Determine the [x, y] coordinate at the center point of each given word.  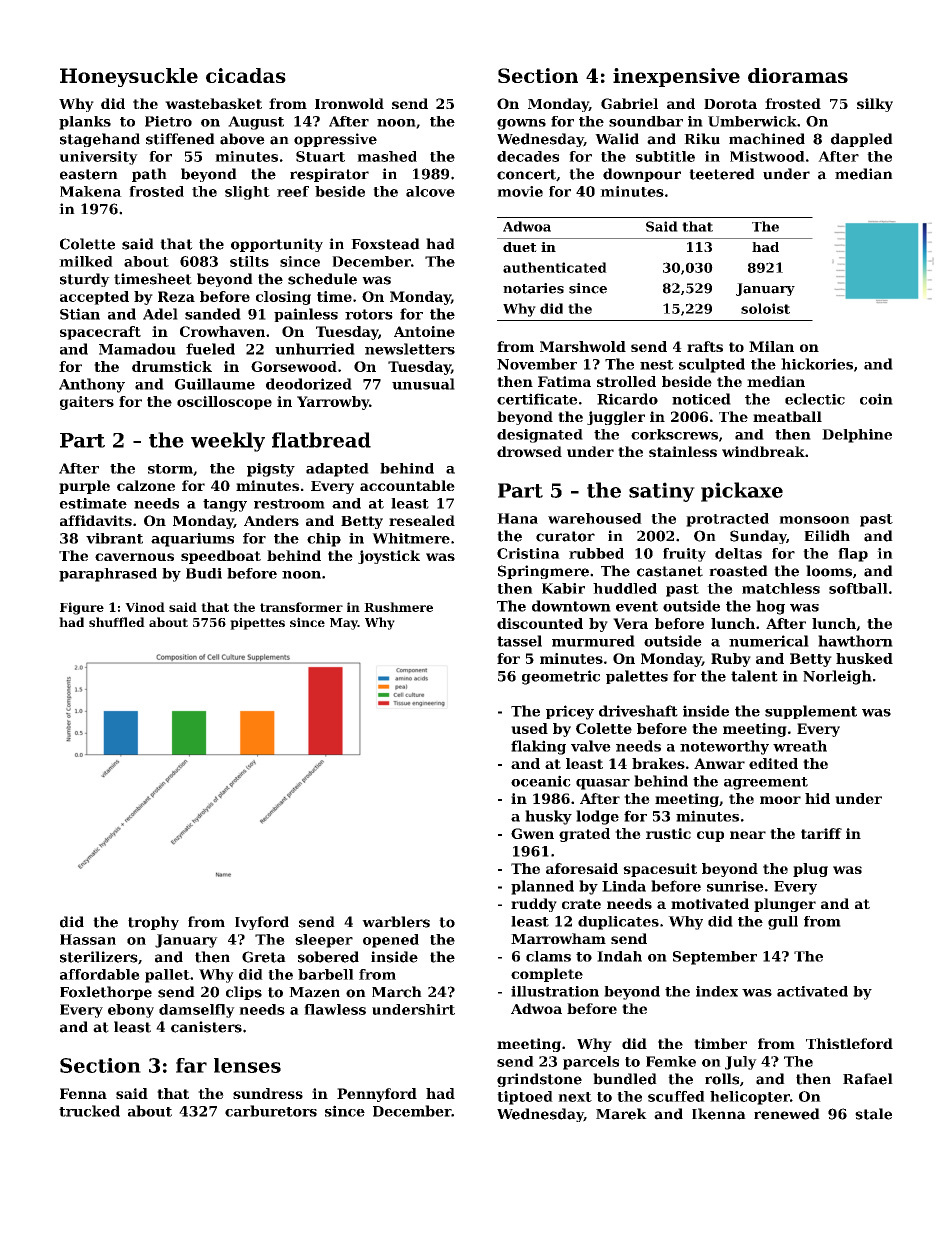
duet [520, 247]
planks [85, 123]
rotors [369, 314]
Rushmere [398, 607]
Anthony [92, 385]
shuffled [117, 622]
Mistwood [767, 156]
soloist [765, 308]
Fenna [83, 1093]
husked [864, 658]
